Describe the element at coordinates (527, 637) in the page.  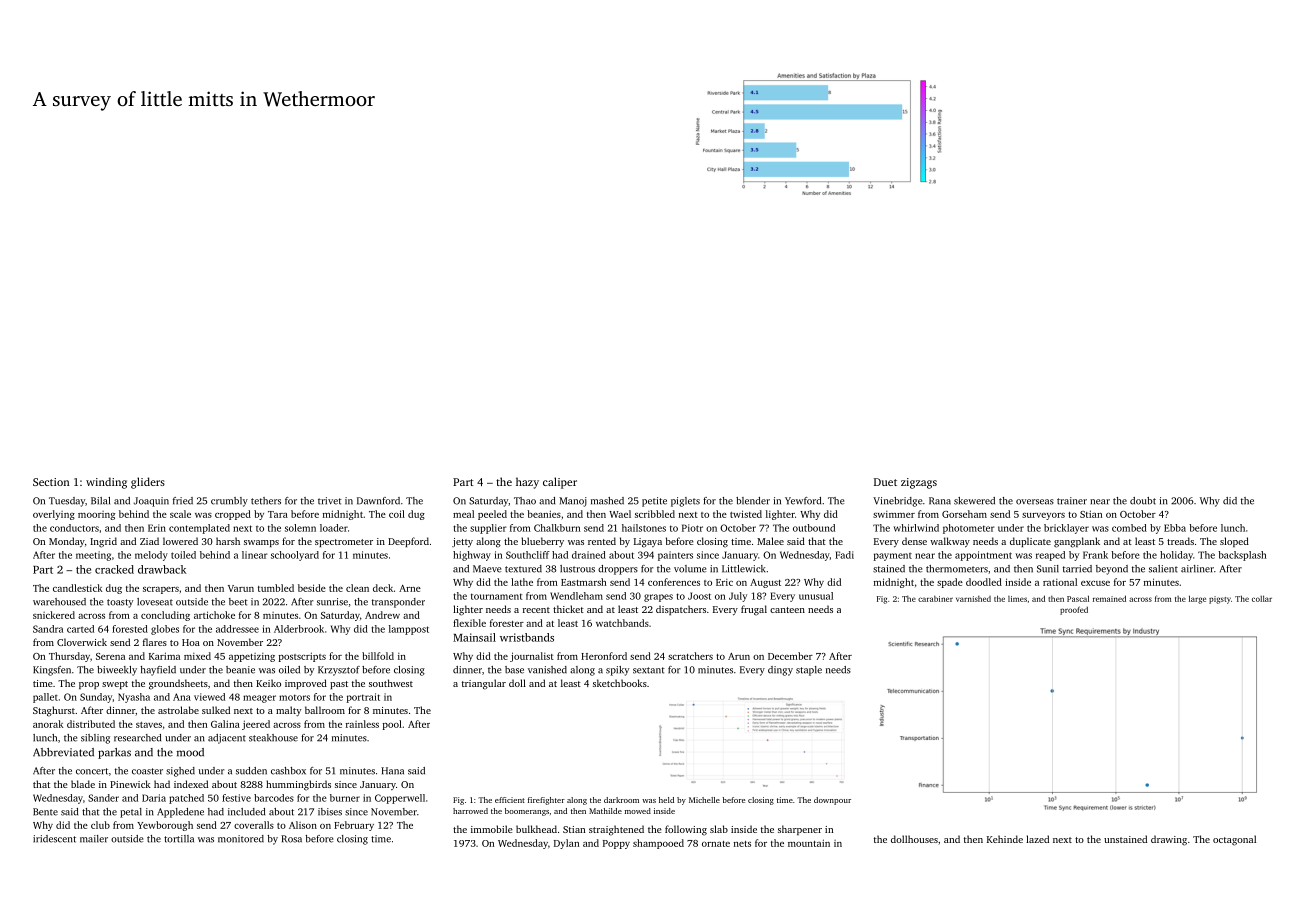
I see `wristbands` at that location.
